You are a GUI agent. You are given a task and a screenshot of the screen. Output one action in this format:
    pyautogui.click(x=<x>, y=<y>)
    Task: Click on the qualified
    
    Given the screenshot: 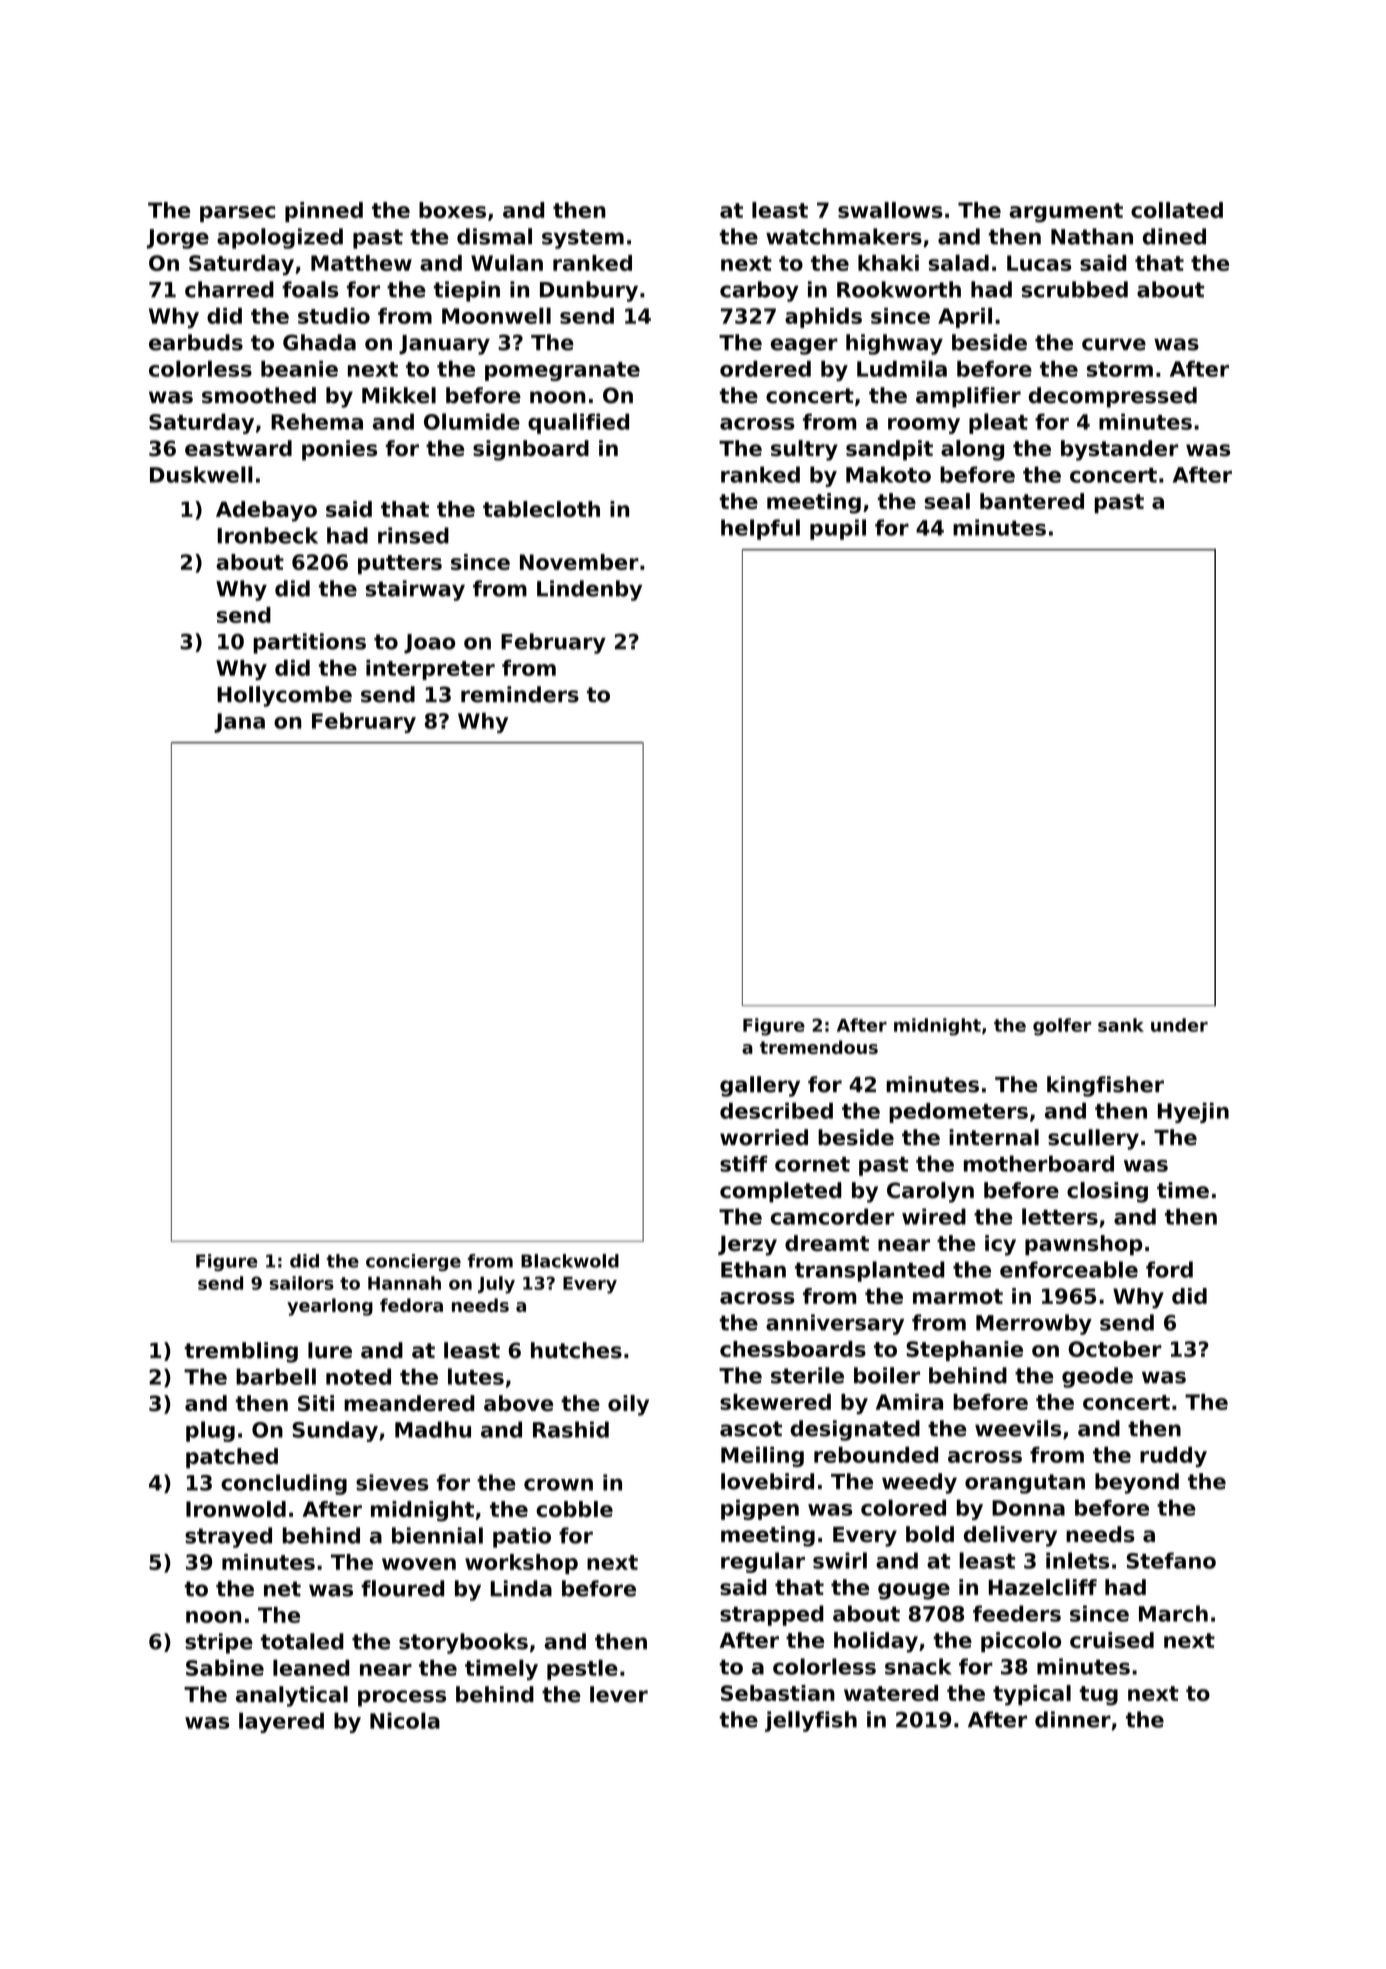 What is the action you would take?
    pyautogui.click(x=578, y=423)
